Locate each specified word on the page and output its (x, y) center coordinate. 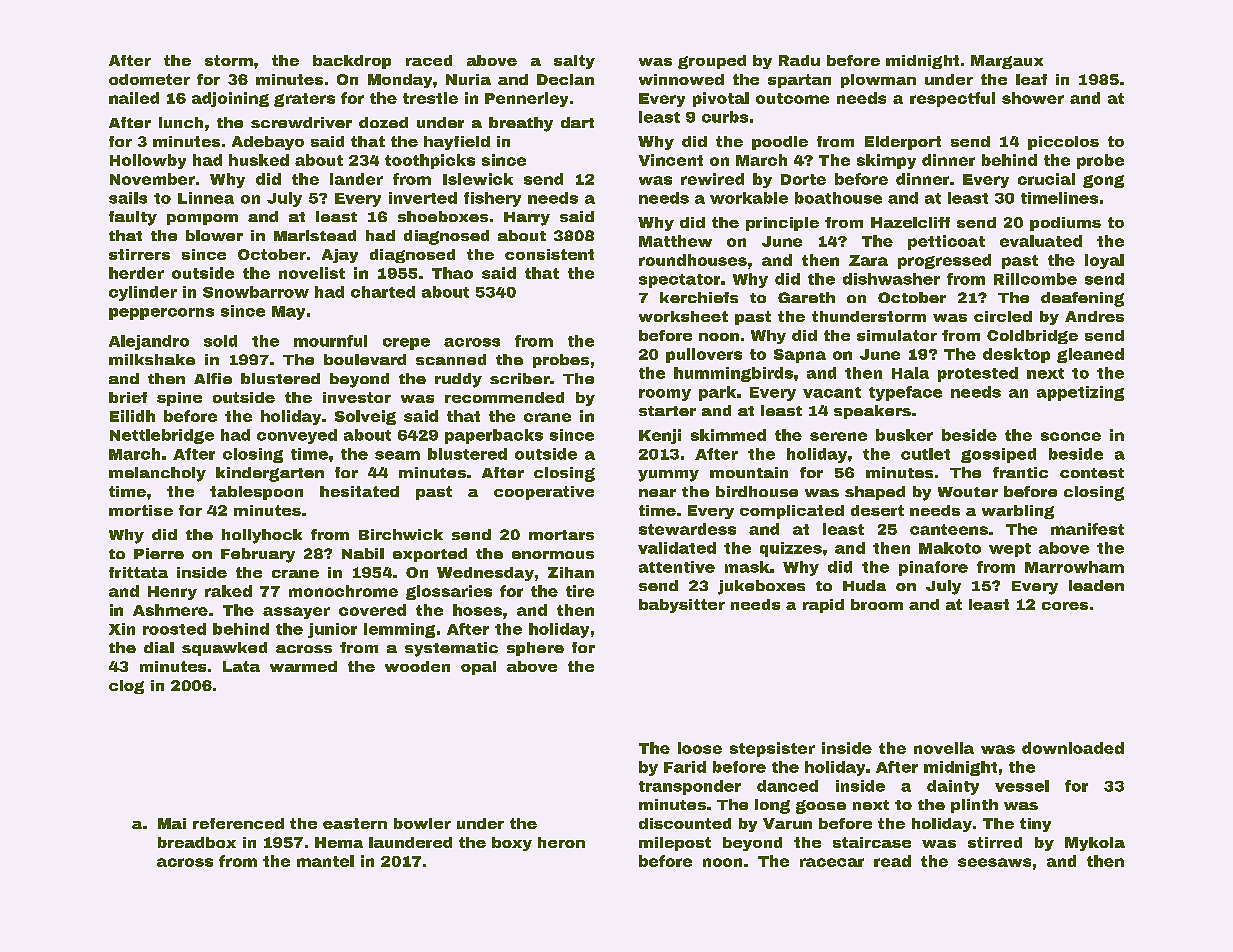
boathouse (838, 198)
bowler (422, 823)
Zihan (571, 572)
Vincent (671, 160)
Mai (172, 823)
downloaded (1073, 748)
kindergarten (270, 474)
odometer (149, 79)
